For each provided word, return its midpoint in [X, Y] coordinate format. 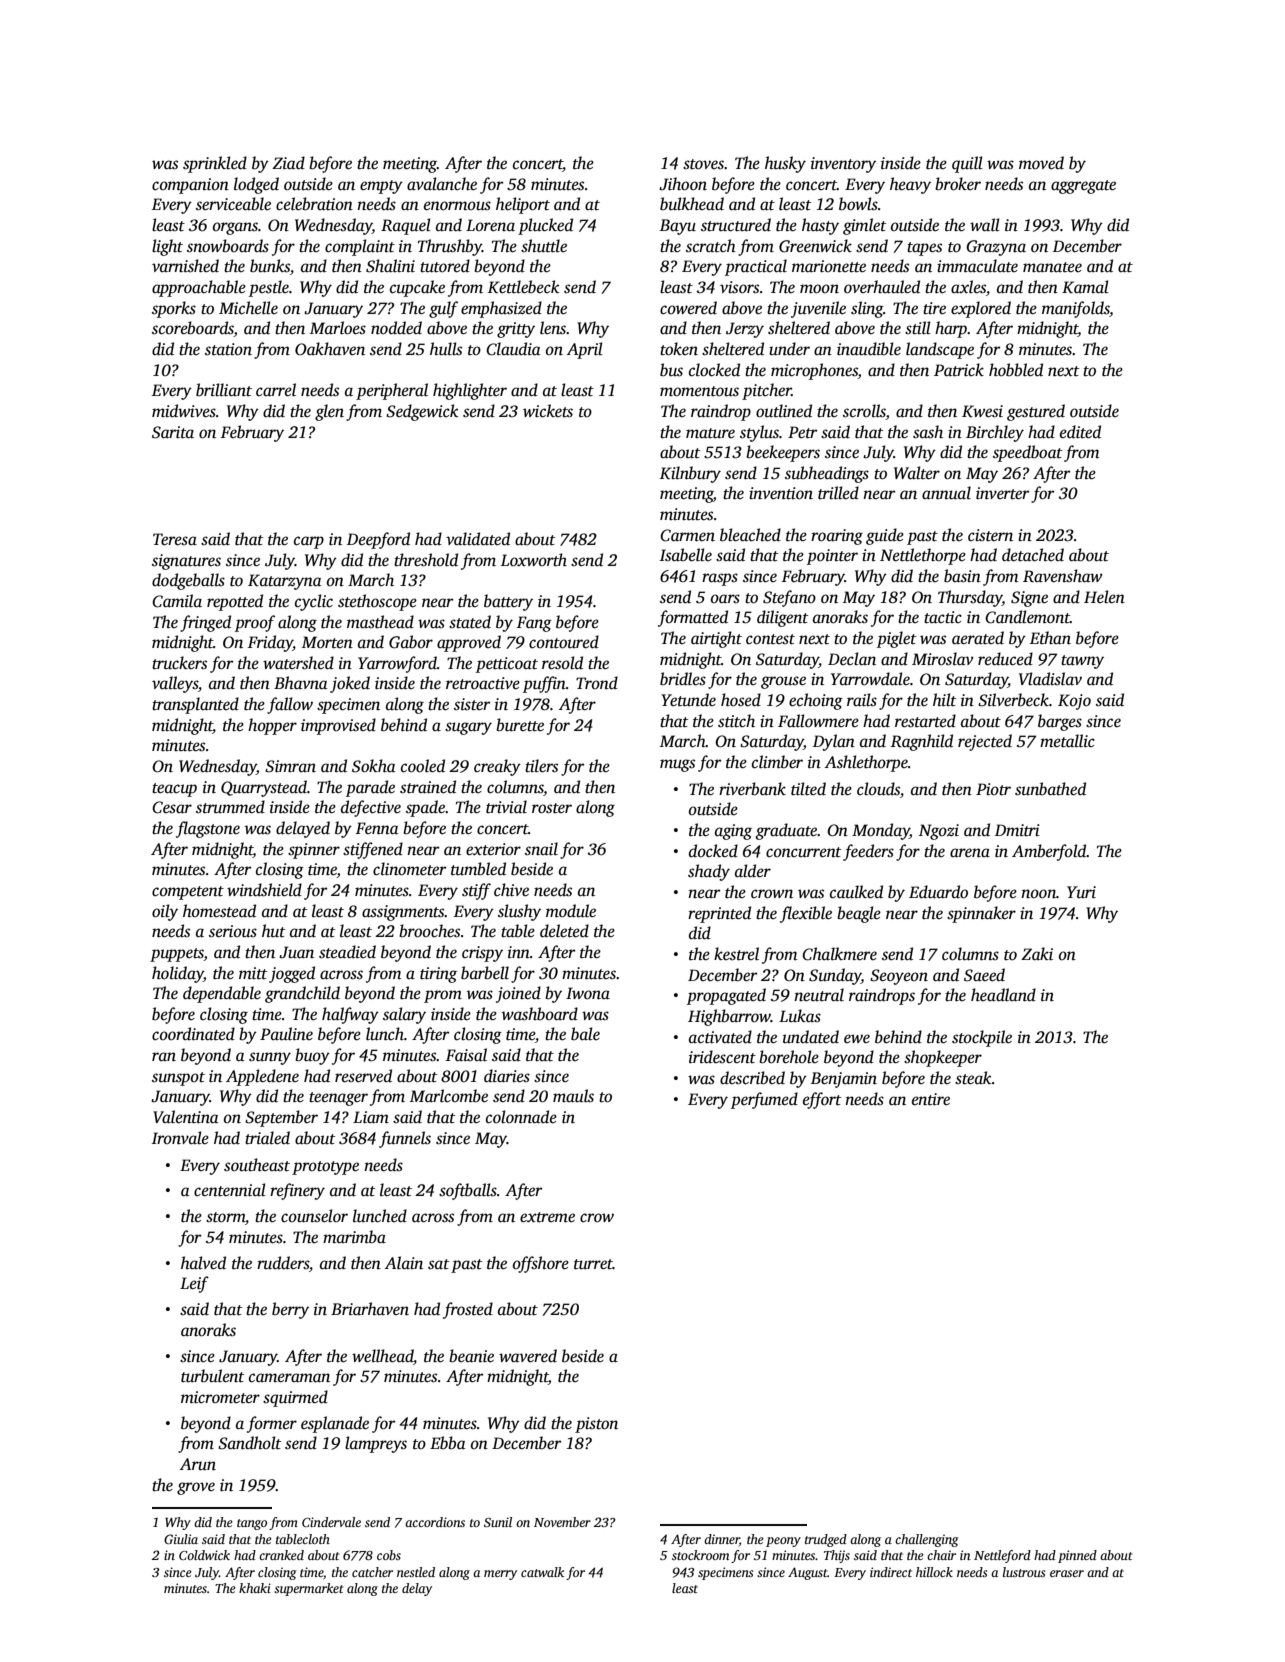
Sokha [374, 766]
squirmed [295, 1398]
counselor [314, 1216]
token [679, 349]
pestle [269, 288]
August [808, 1573]
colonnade [521, 1117]
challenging [927, 1540]
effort [822, 1100]
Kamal [1085, 287]
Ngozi [939, 832]
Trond [597, 683]
